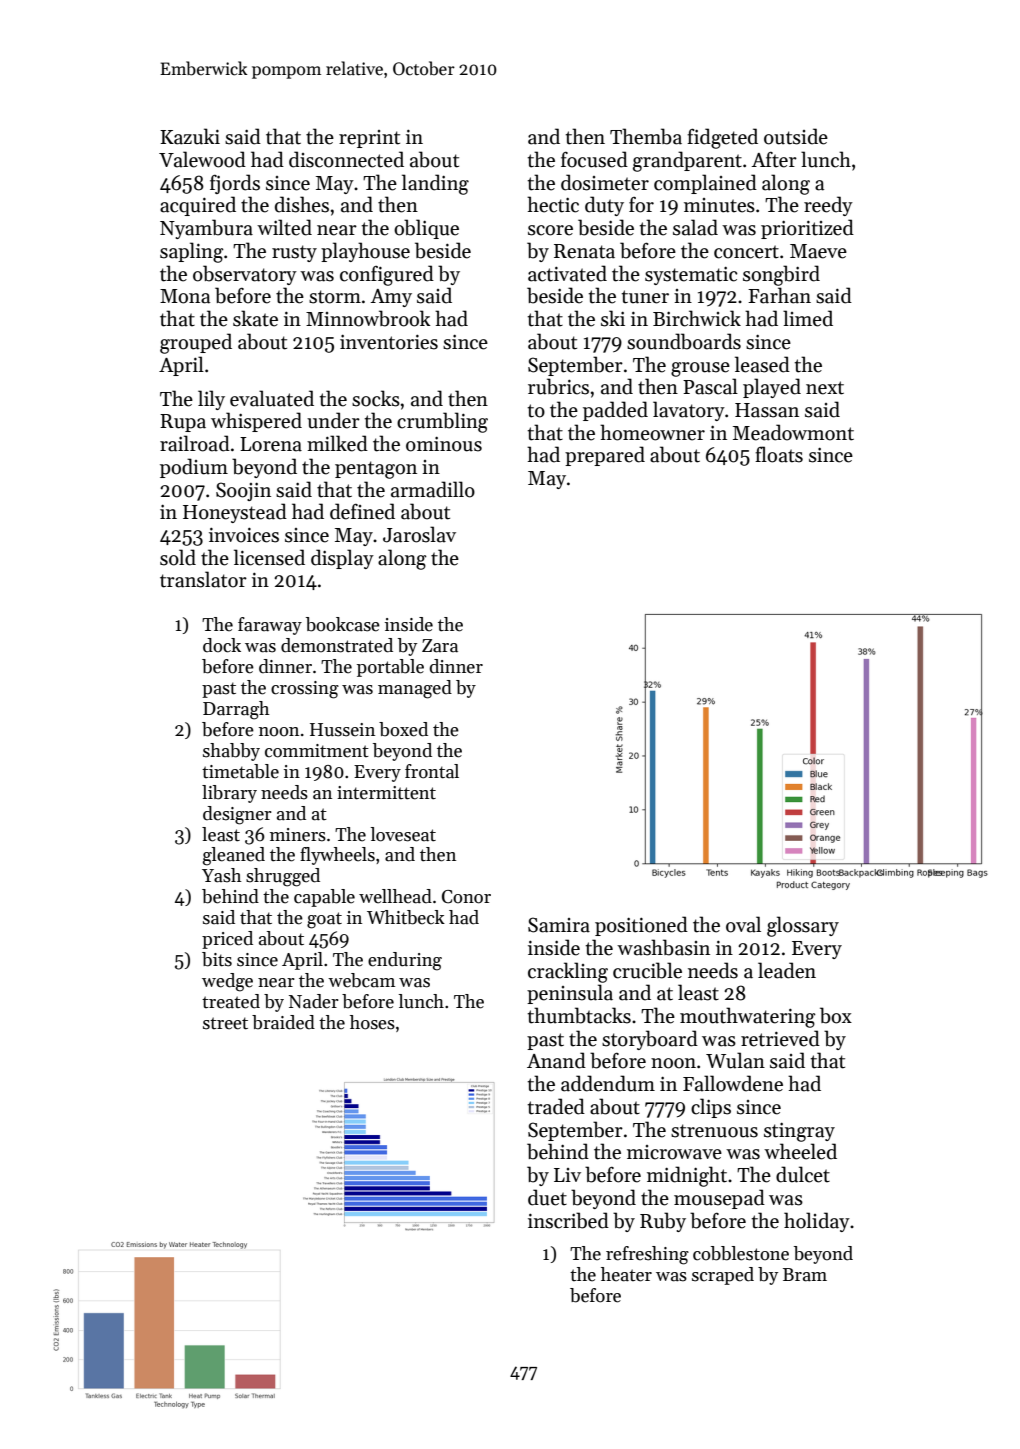  Describe the element at coordinates (641, 926) in the image. I see `positioned` at that location.
